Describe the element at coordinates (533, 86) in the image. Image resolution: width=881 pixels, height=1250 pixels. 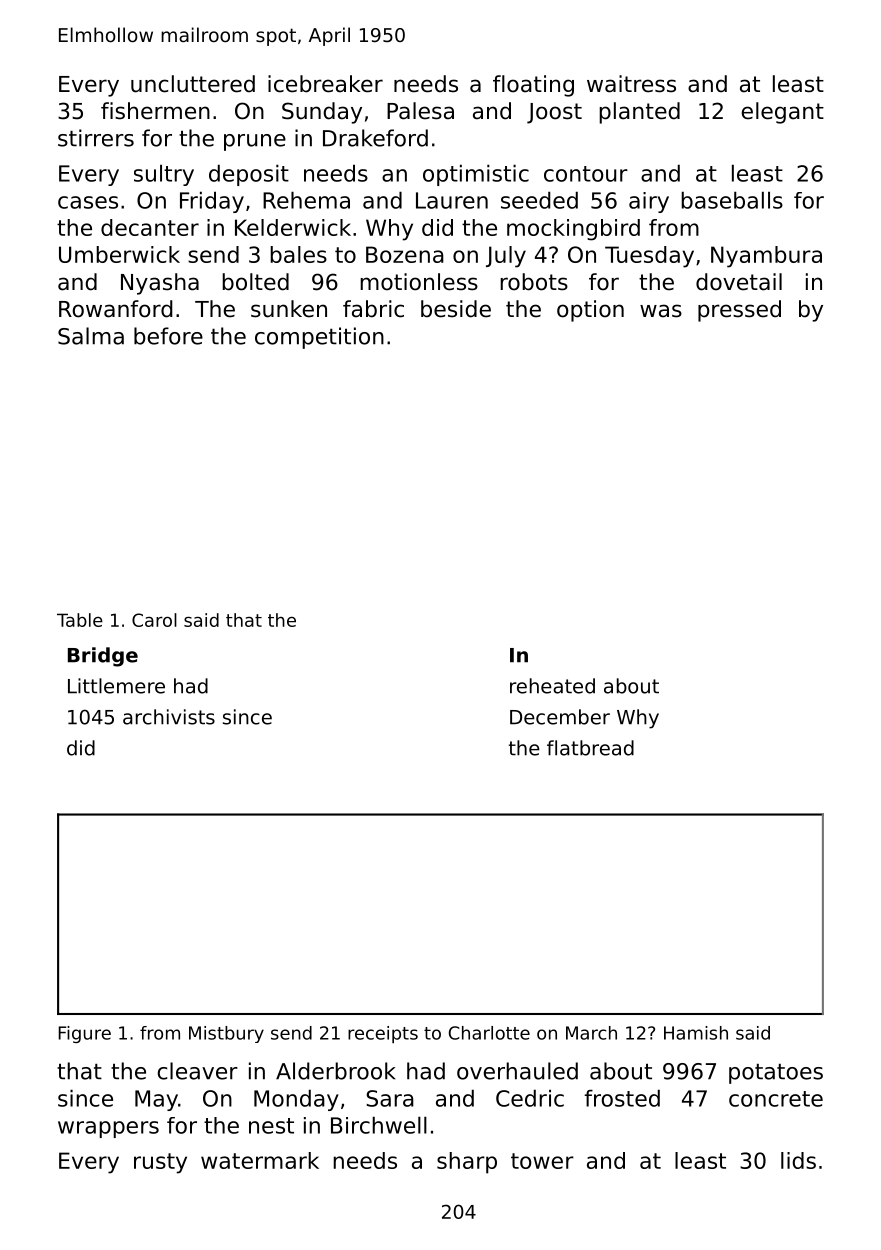
I see `floating` at that location.
